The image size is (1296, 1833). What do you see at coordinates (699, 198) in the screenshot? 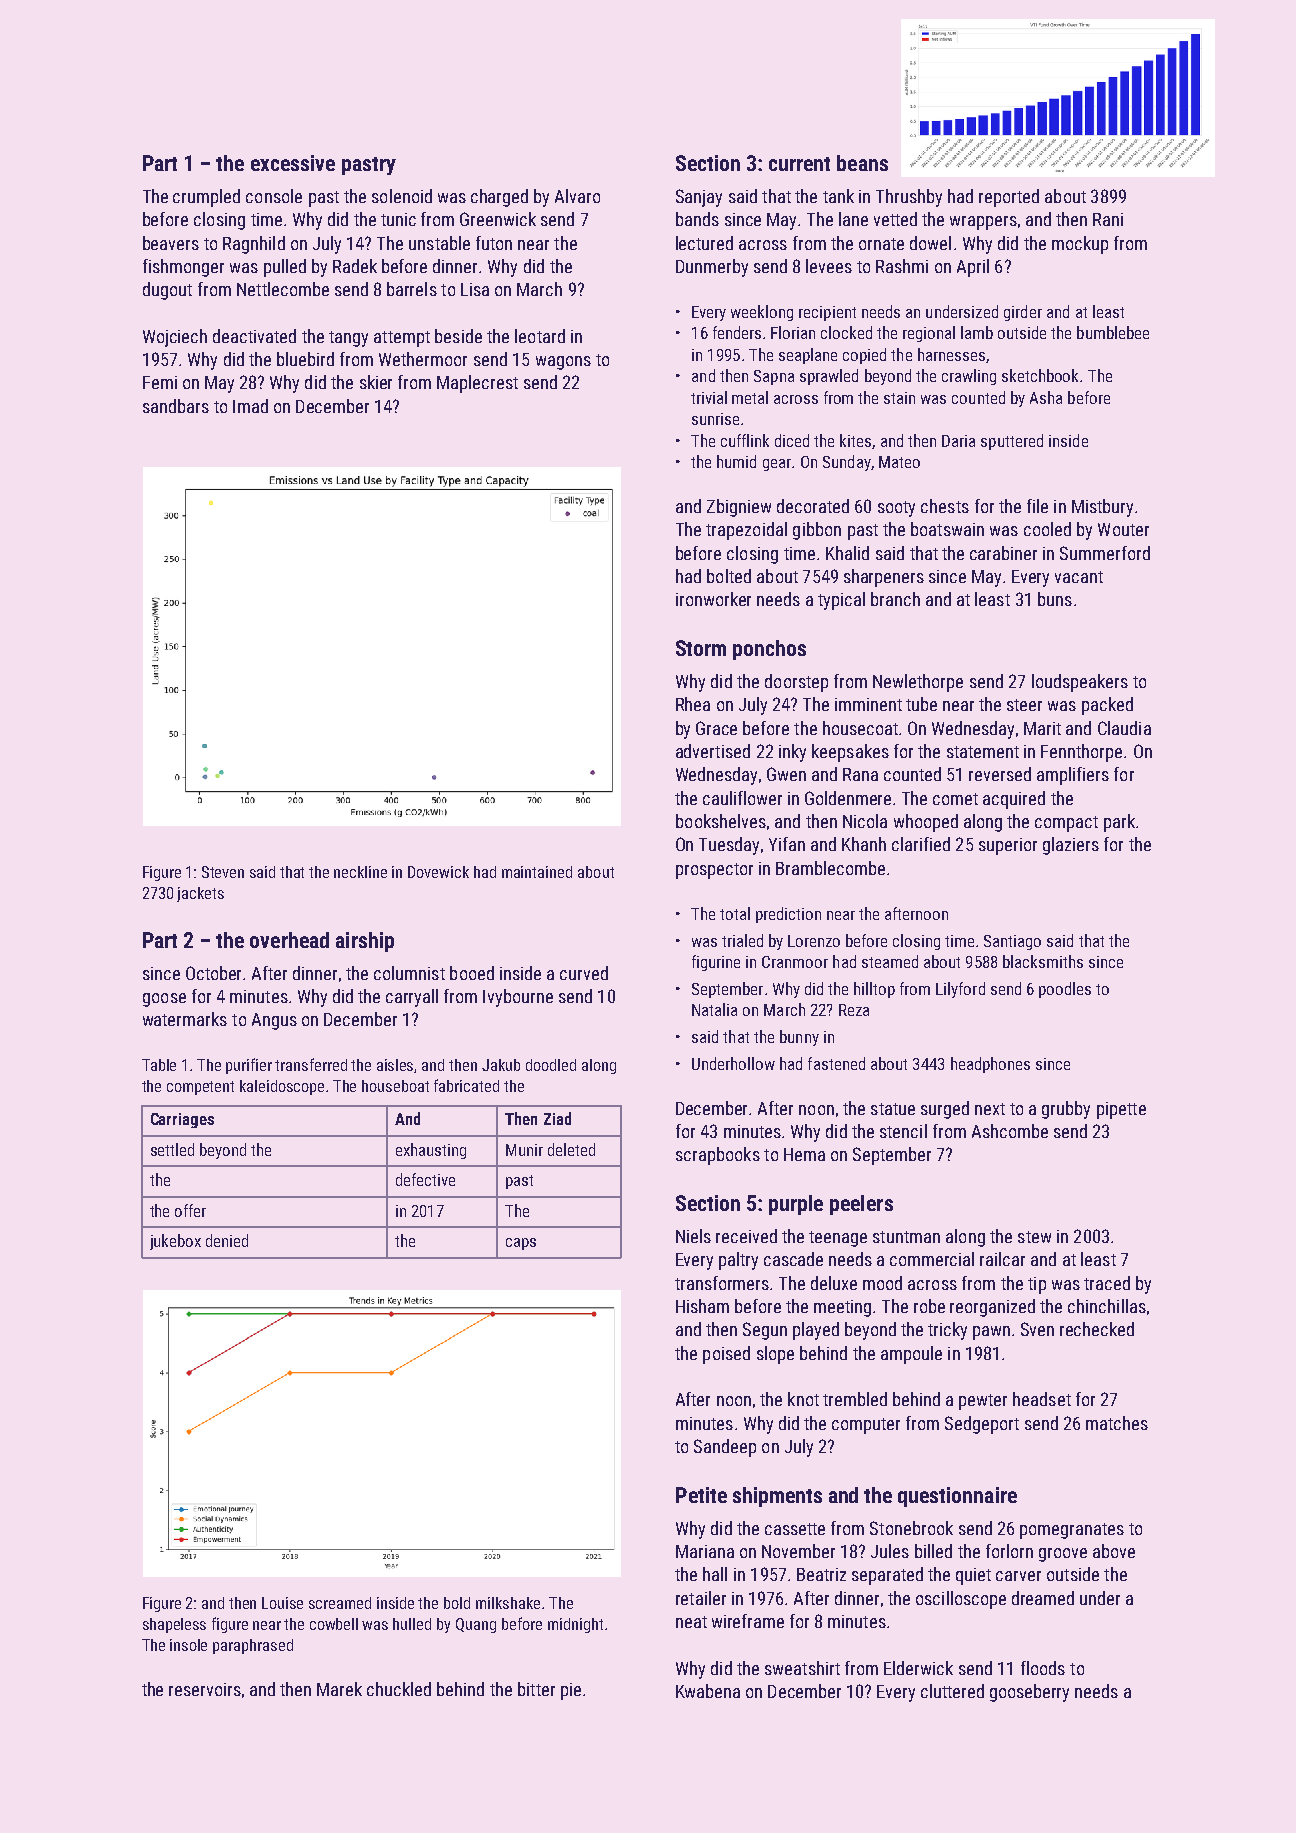
I see `Sanjay` at bounding box center [699, 198].
